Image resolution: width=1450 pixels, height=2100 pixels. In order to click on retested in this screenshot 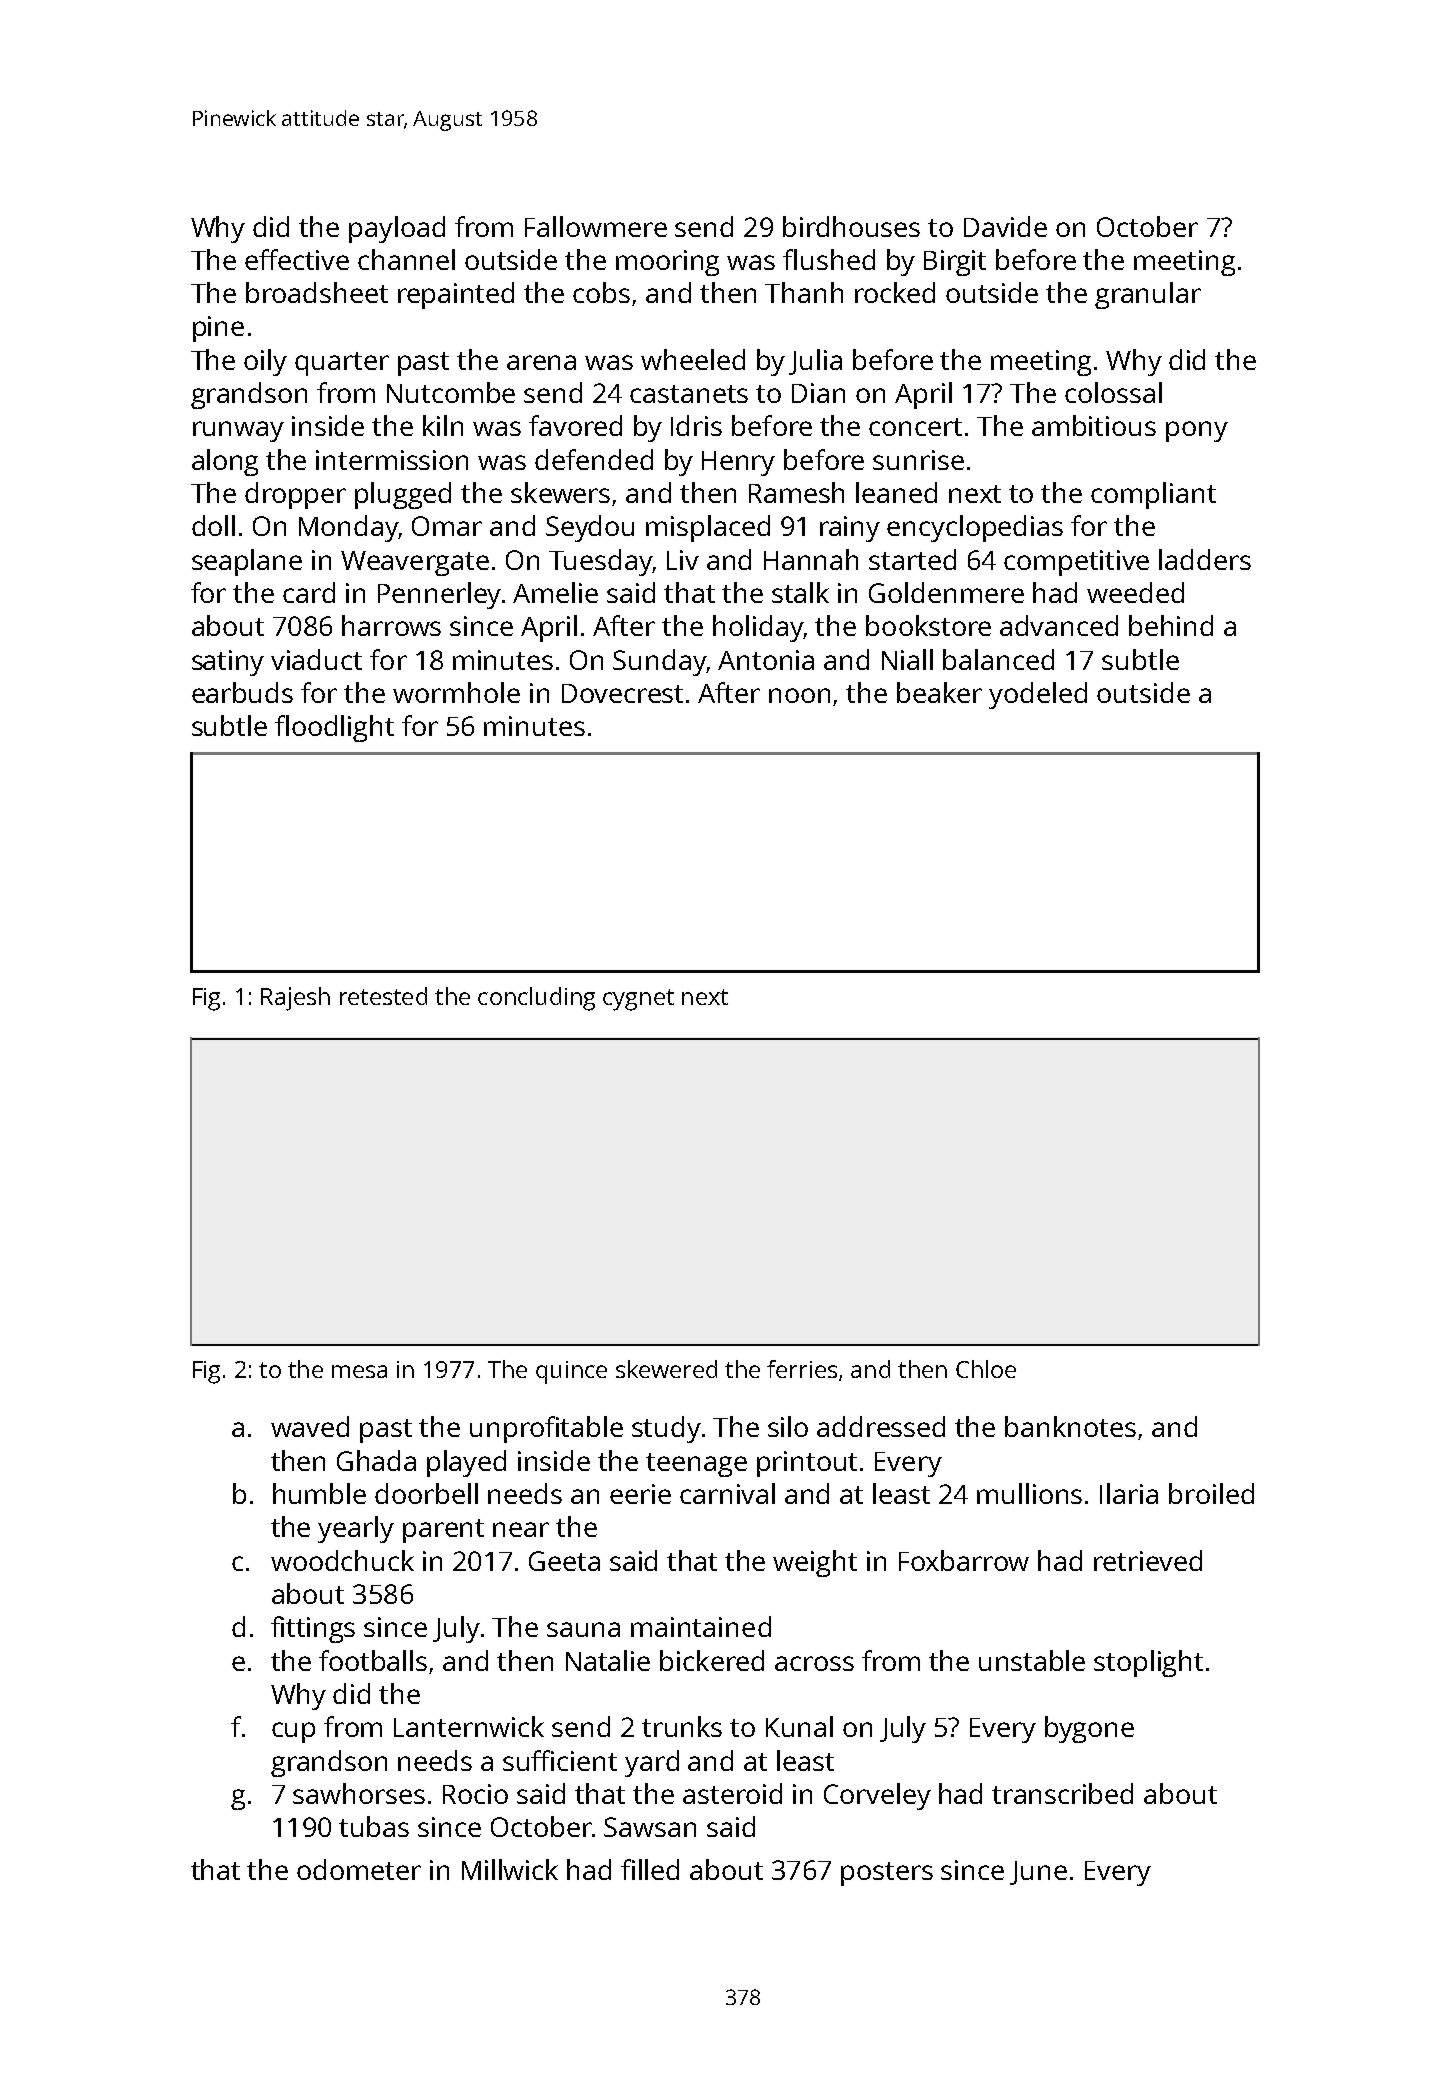, I will do `click(383, 996)`.
